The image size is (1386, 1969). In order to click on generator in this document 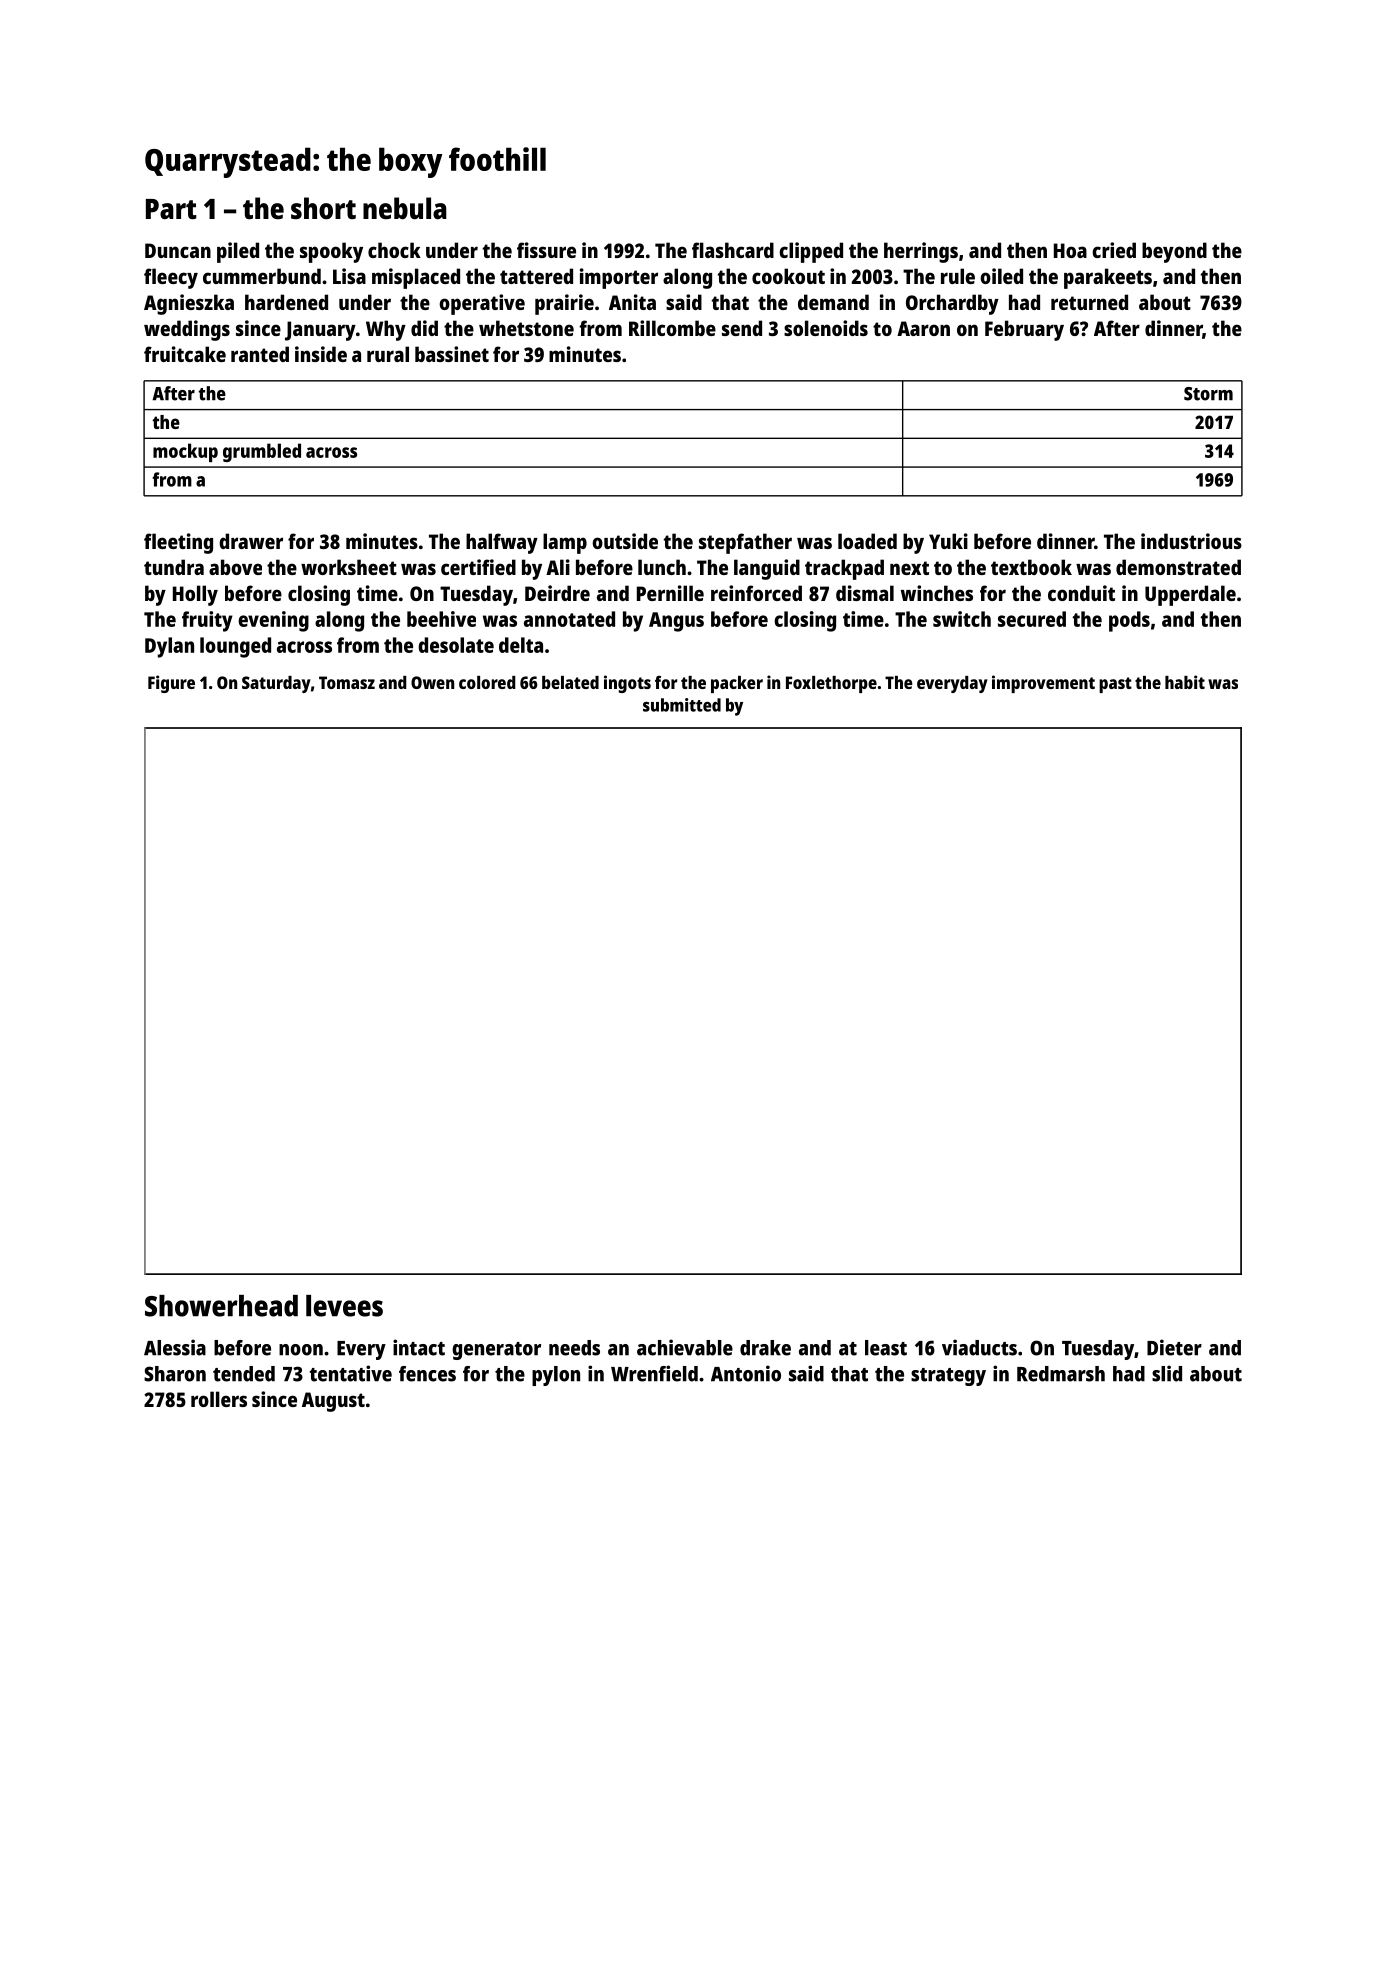, I will do `click(496, 1351)`.
